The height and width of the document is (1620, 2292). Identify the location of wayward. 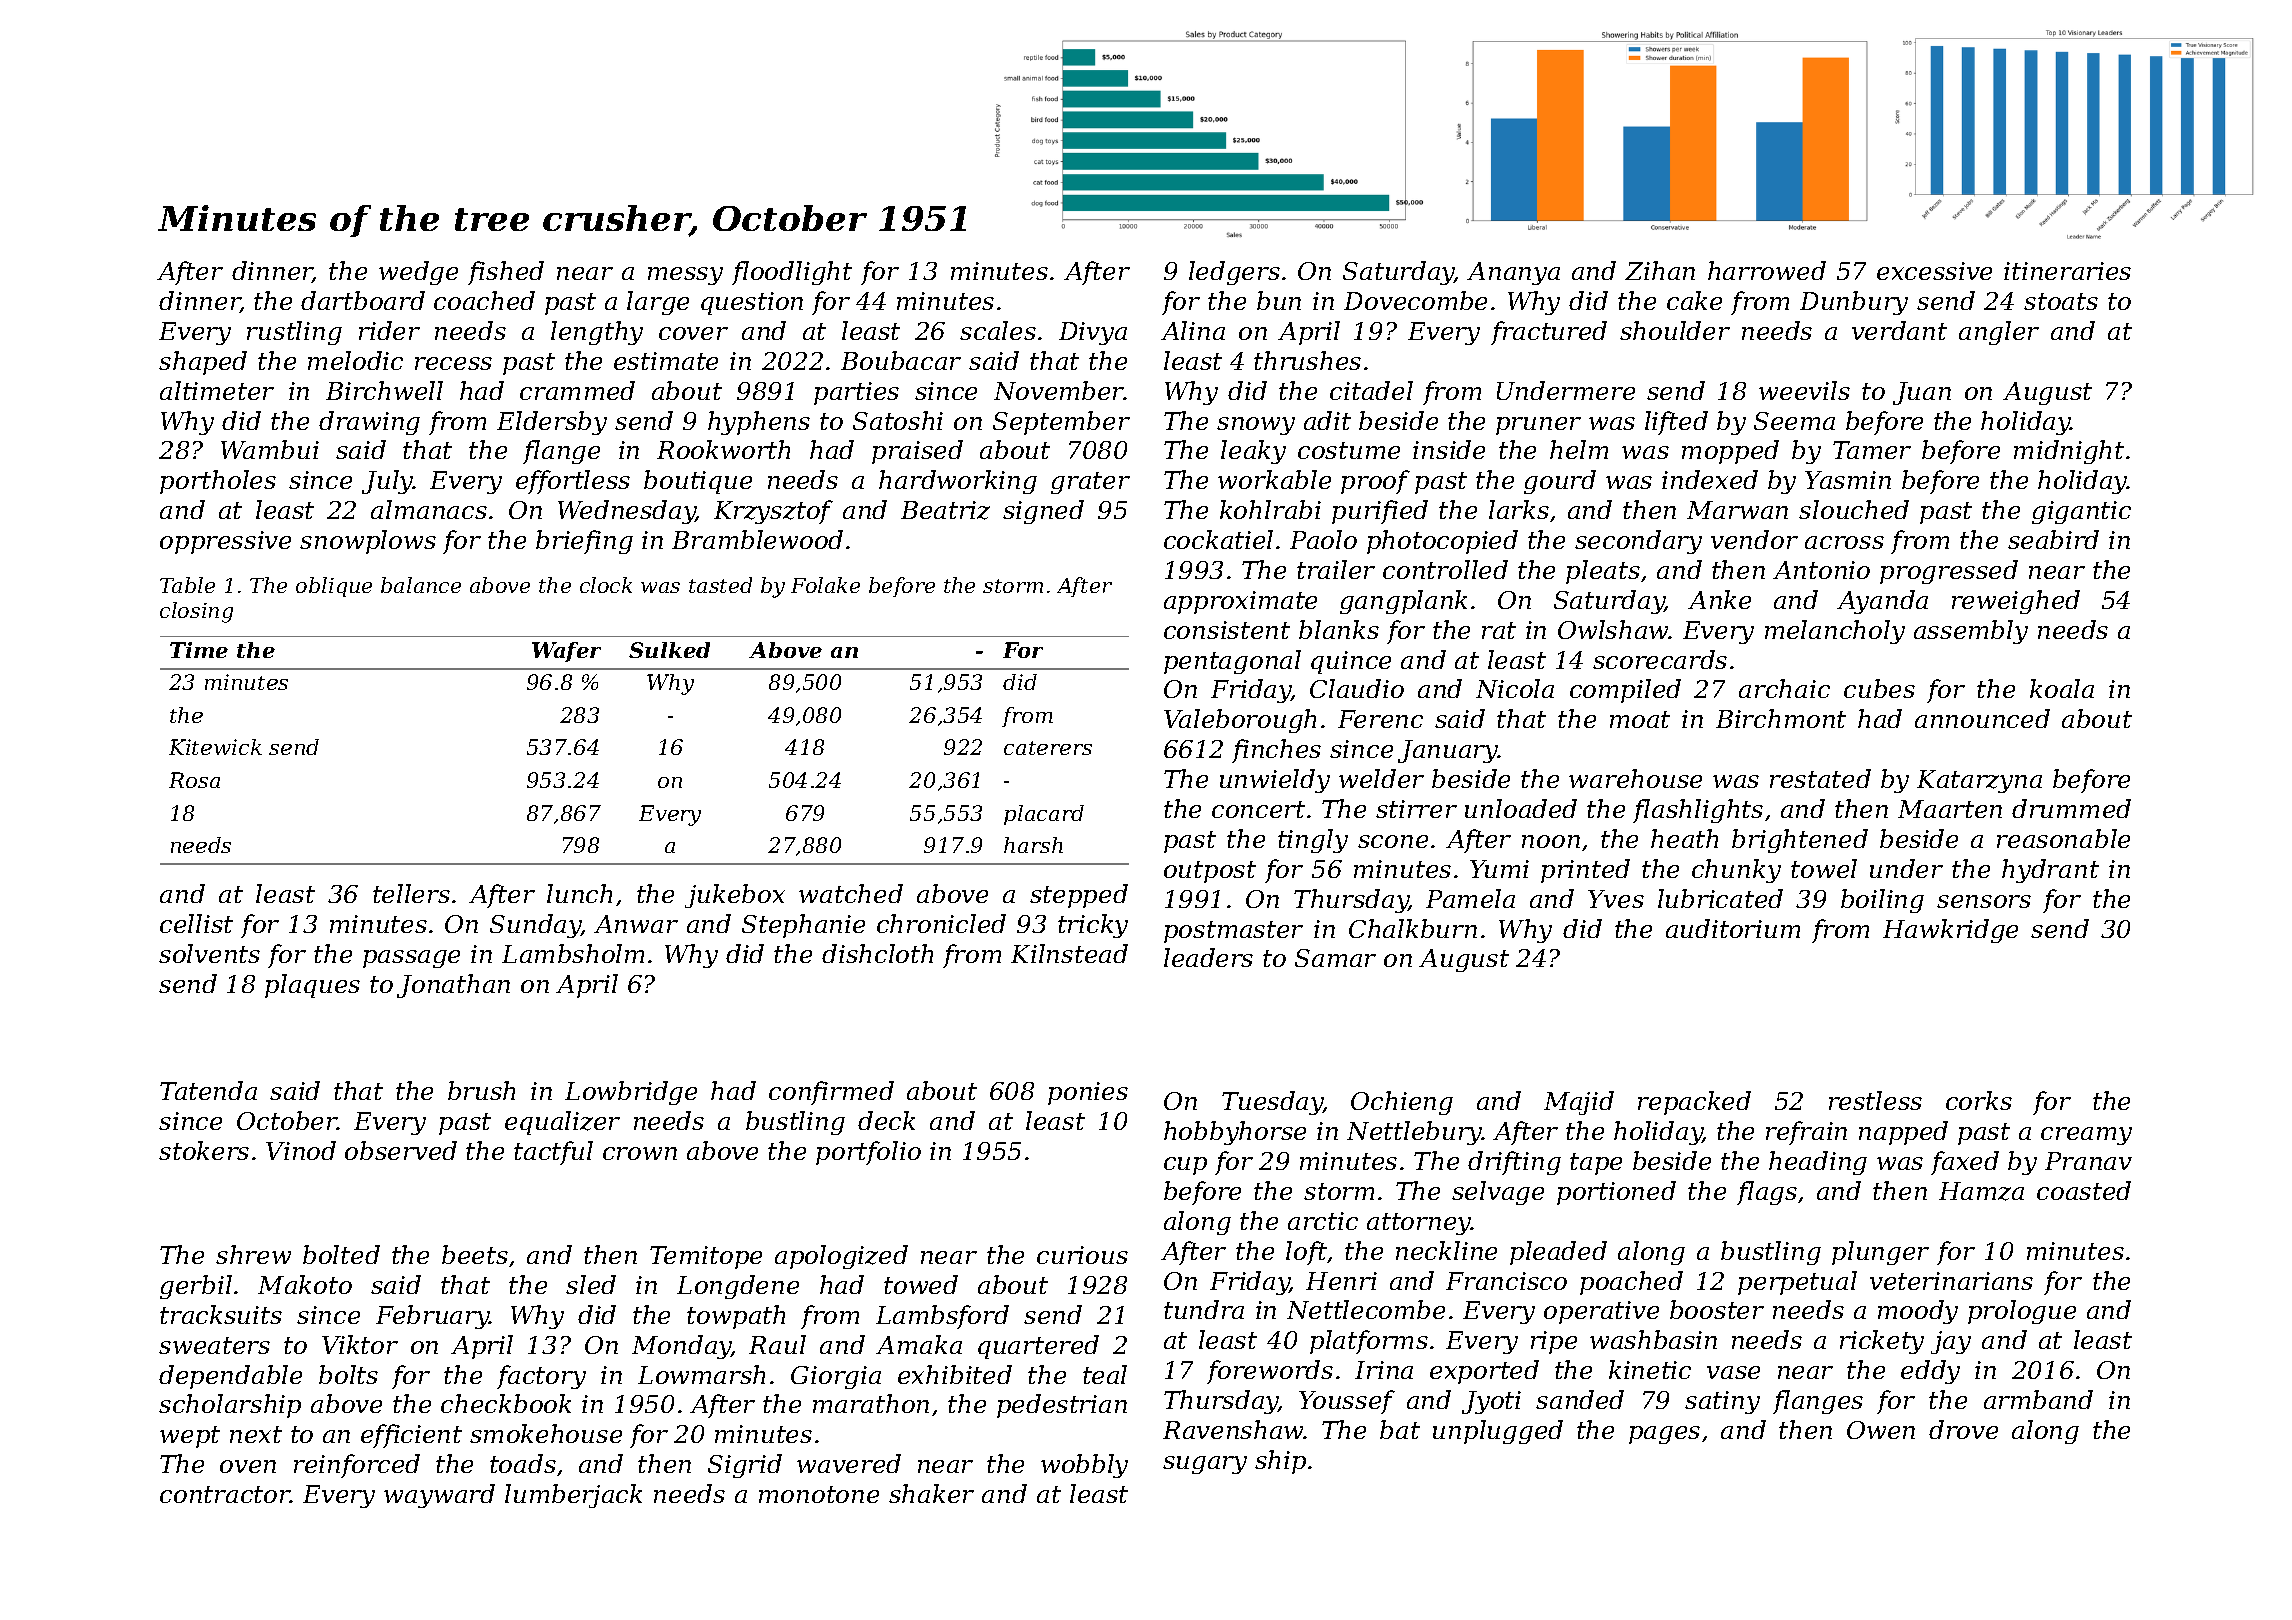
(439, 1496).
